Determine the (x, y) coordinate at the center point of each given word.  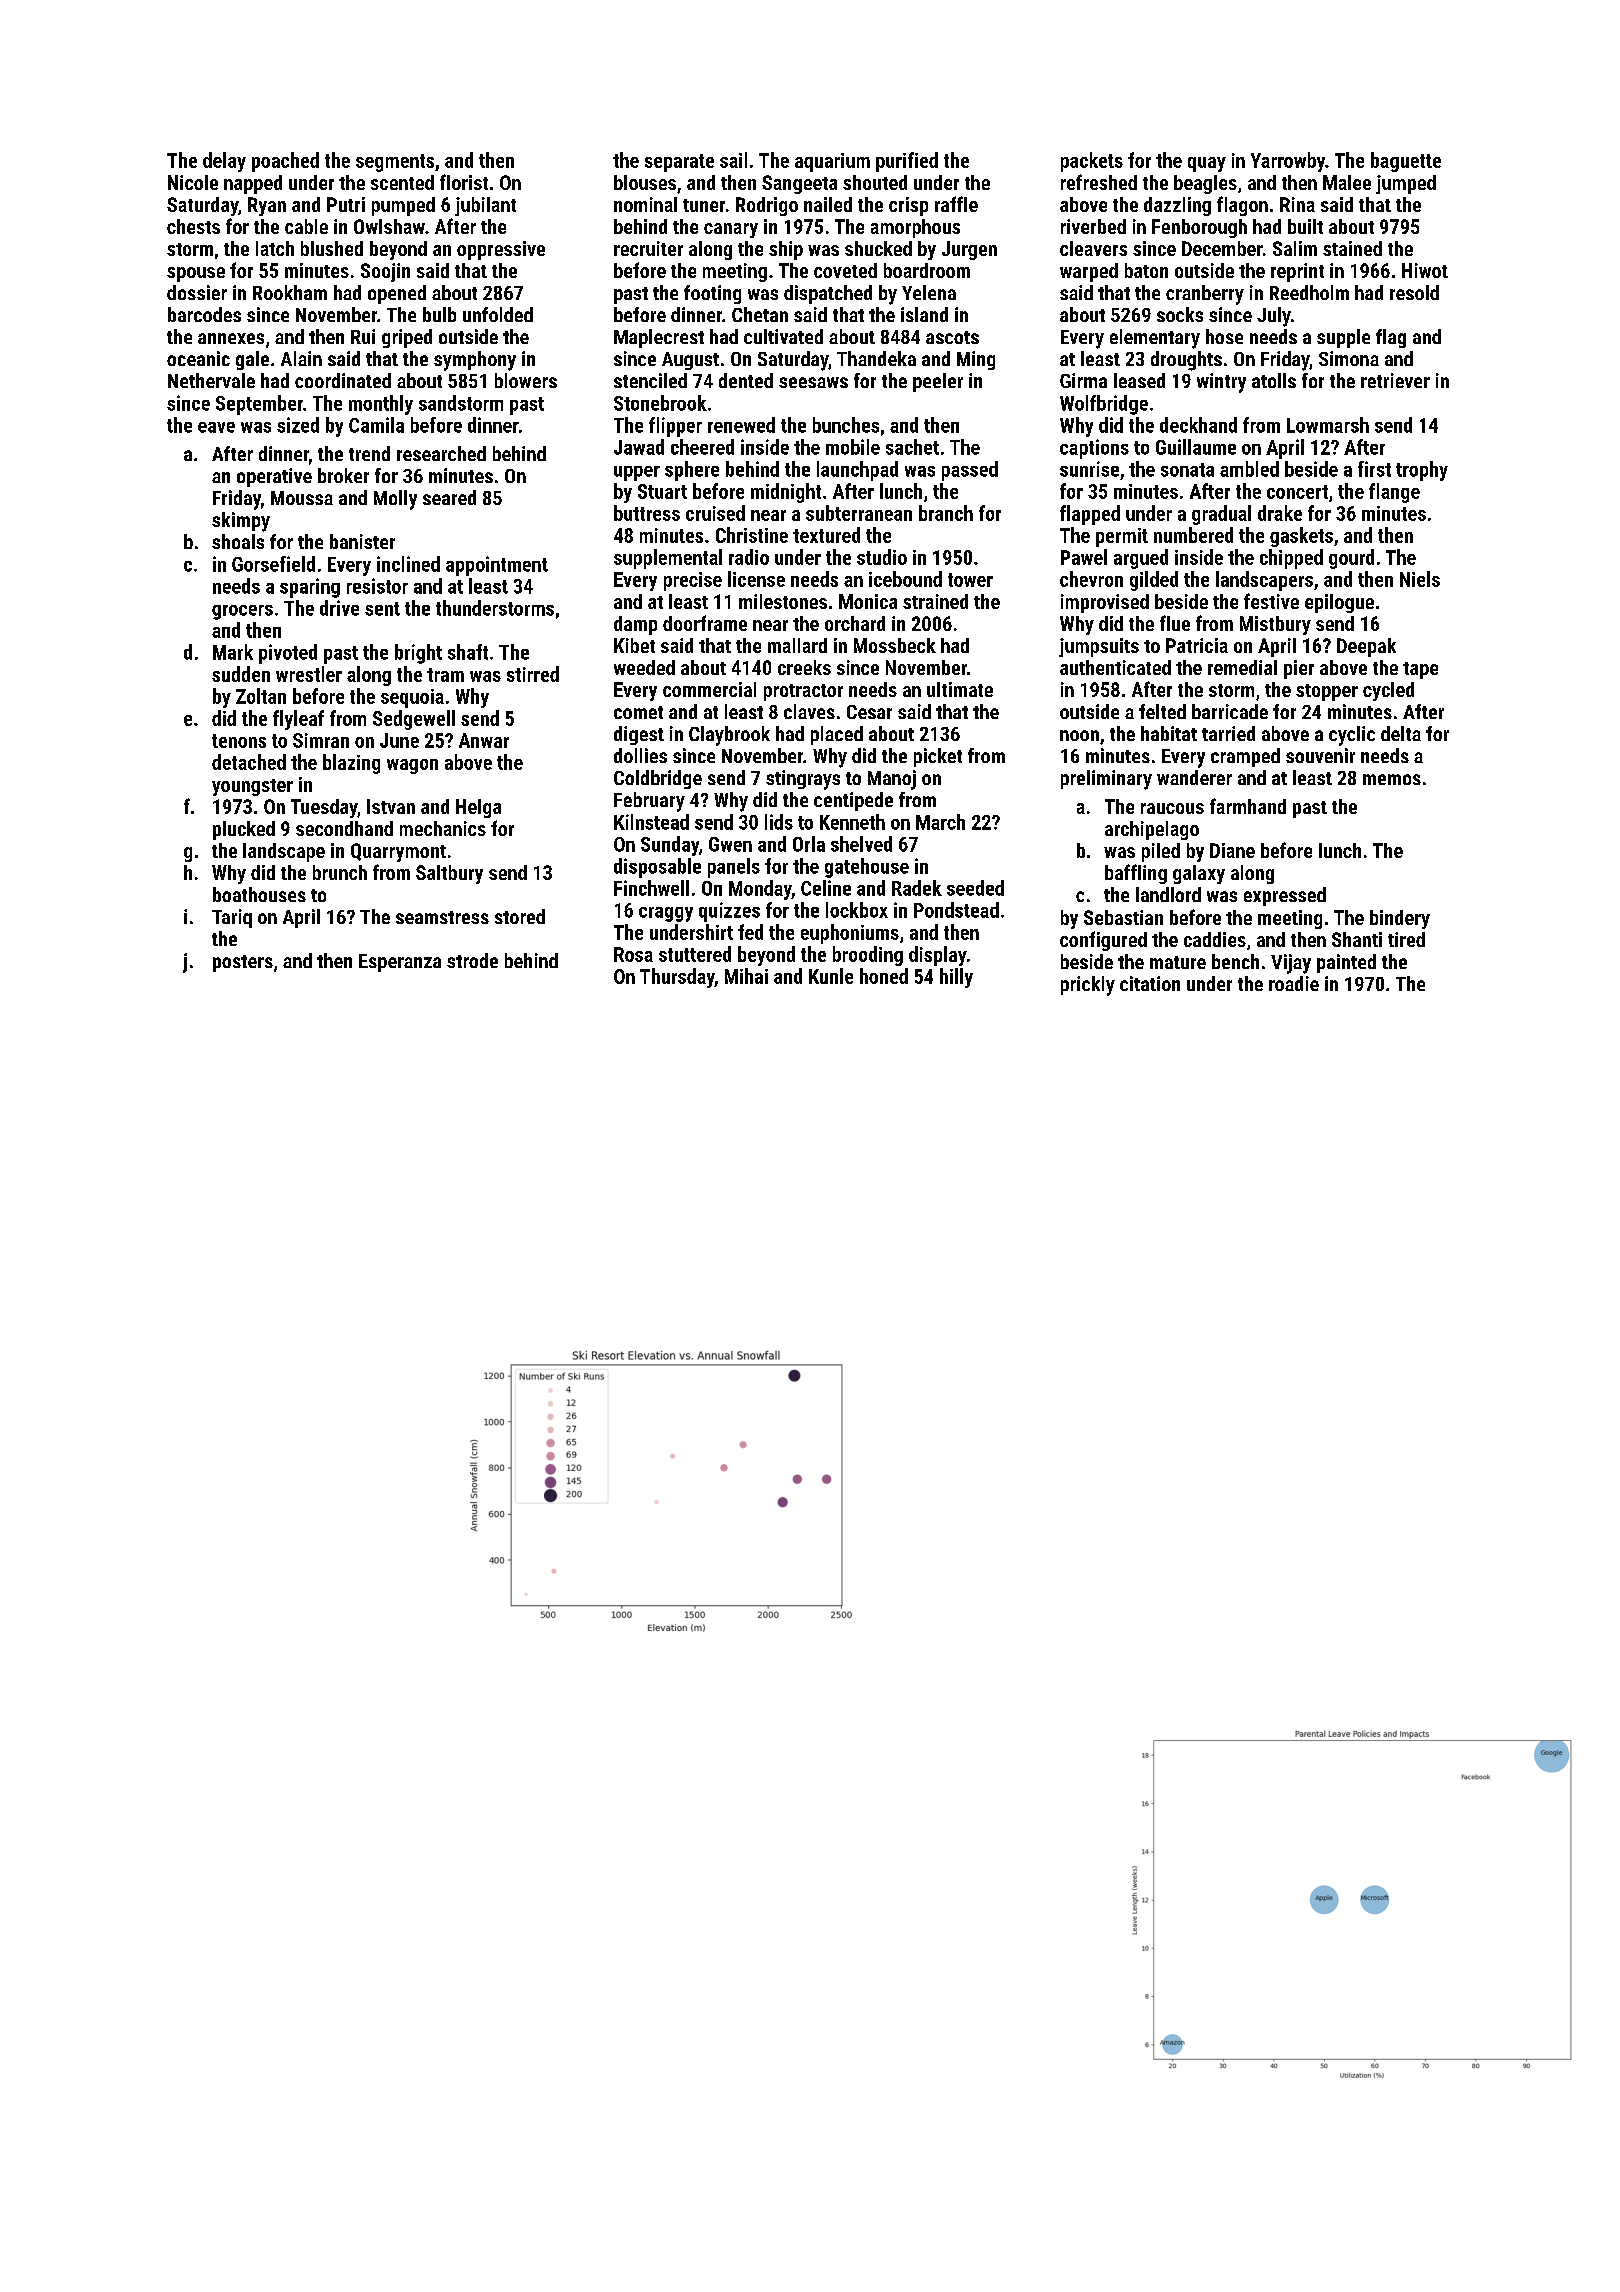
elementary (1155, 339)
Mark (233, 652)
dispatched (828, 294)
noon (1079, 735)
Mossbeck (895, 645)
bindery (1400, 919)
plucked (244, 830)
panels (734, 868)
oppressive (501, 250)
